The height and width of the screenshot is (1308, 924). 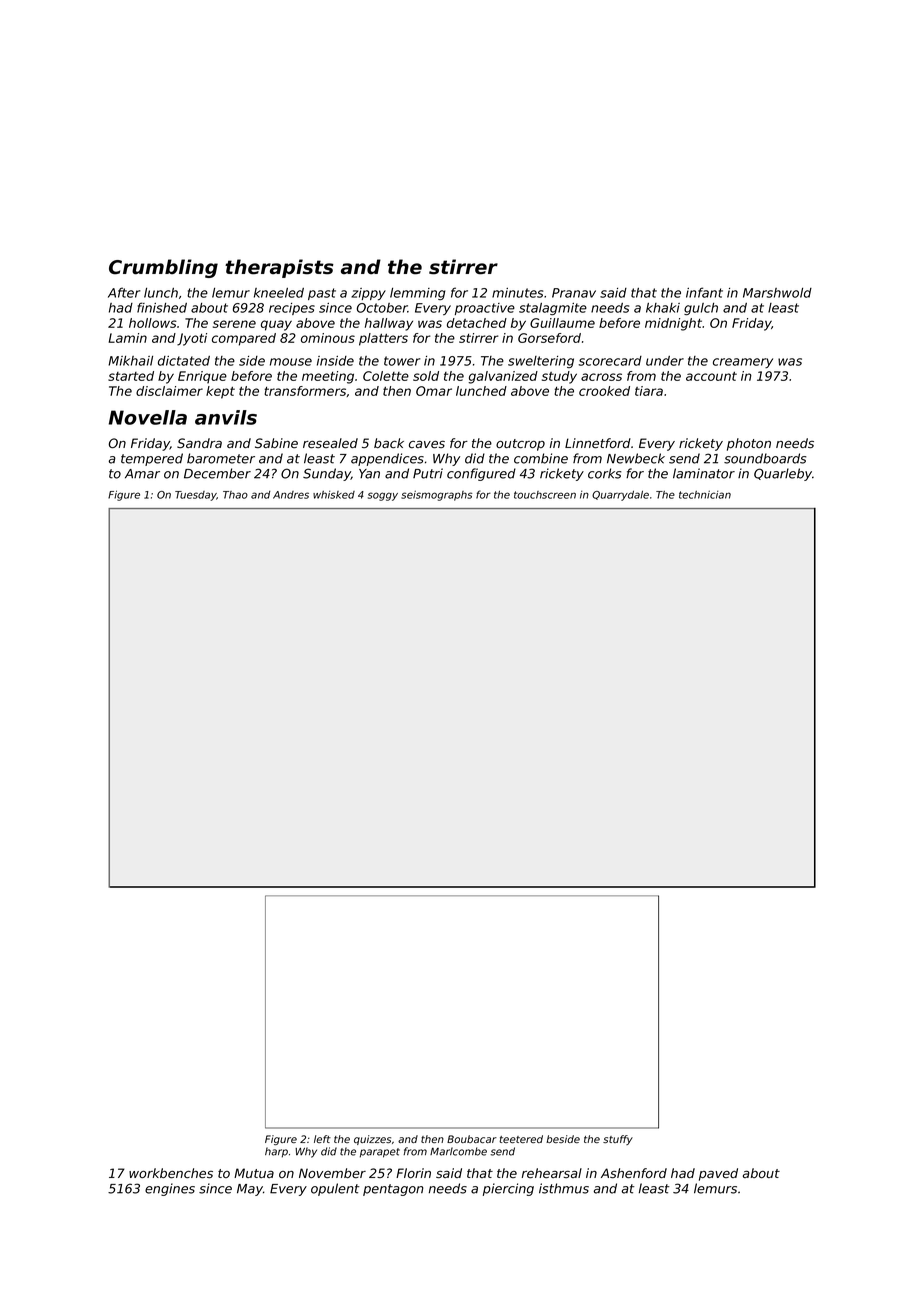 I want to click on pentagon, so click(x=393, y=1190).
